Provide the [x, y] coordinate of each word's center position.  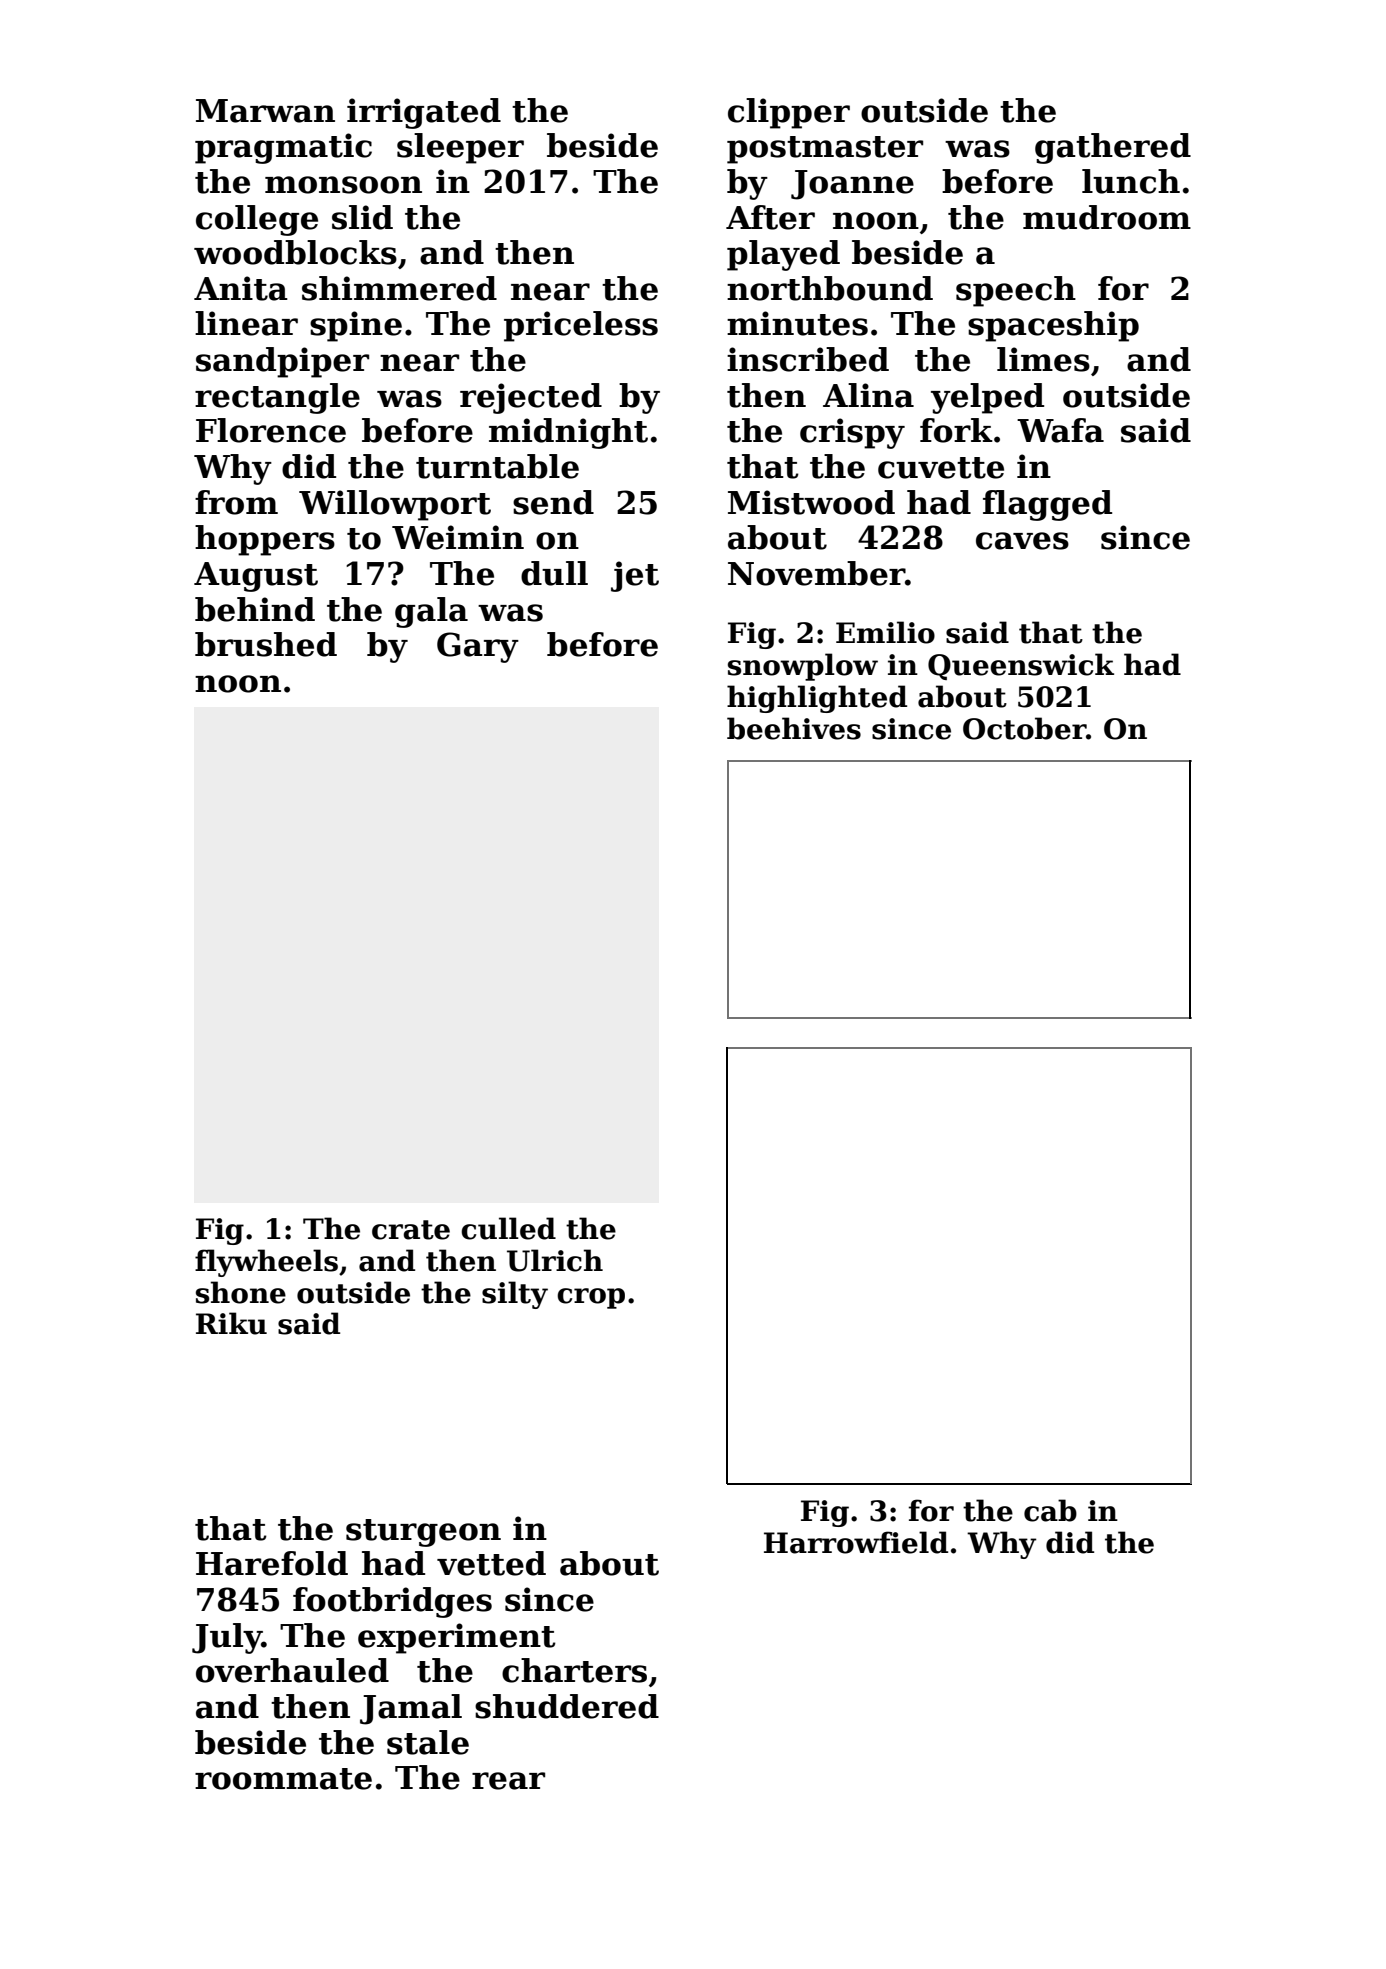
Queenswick [1021, 666]
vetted [491, 1563]
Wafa [1060, 430]
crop [591, 1298]
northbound [830, 288]
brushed [266, 644]
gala [431, 612]
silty [515, 1295]
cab [1050, 1510]
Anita [241, 288]
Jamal [411, 1709]
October [1024, 728]
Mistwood [811, 502]
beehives [794, 728]
